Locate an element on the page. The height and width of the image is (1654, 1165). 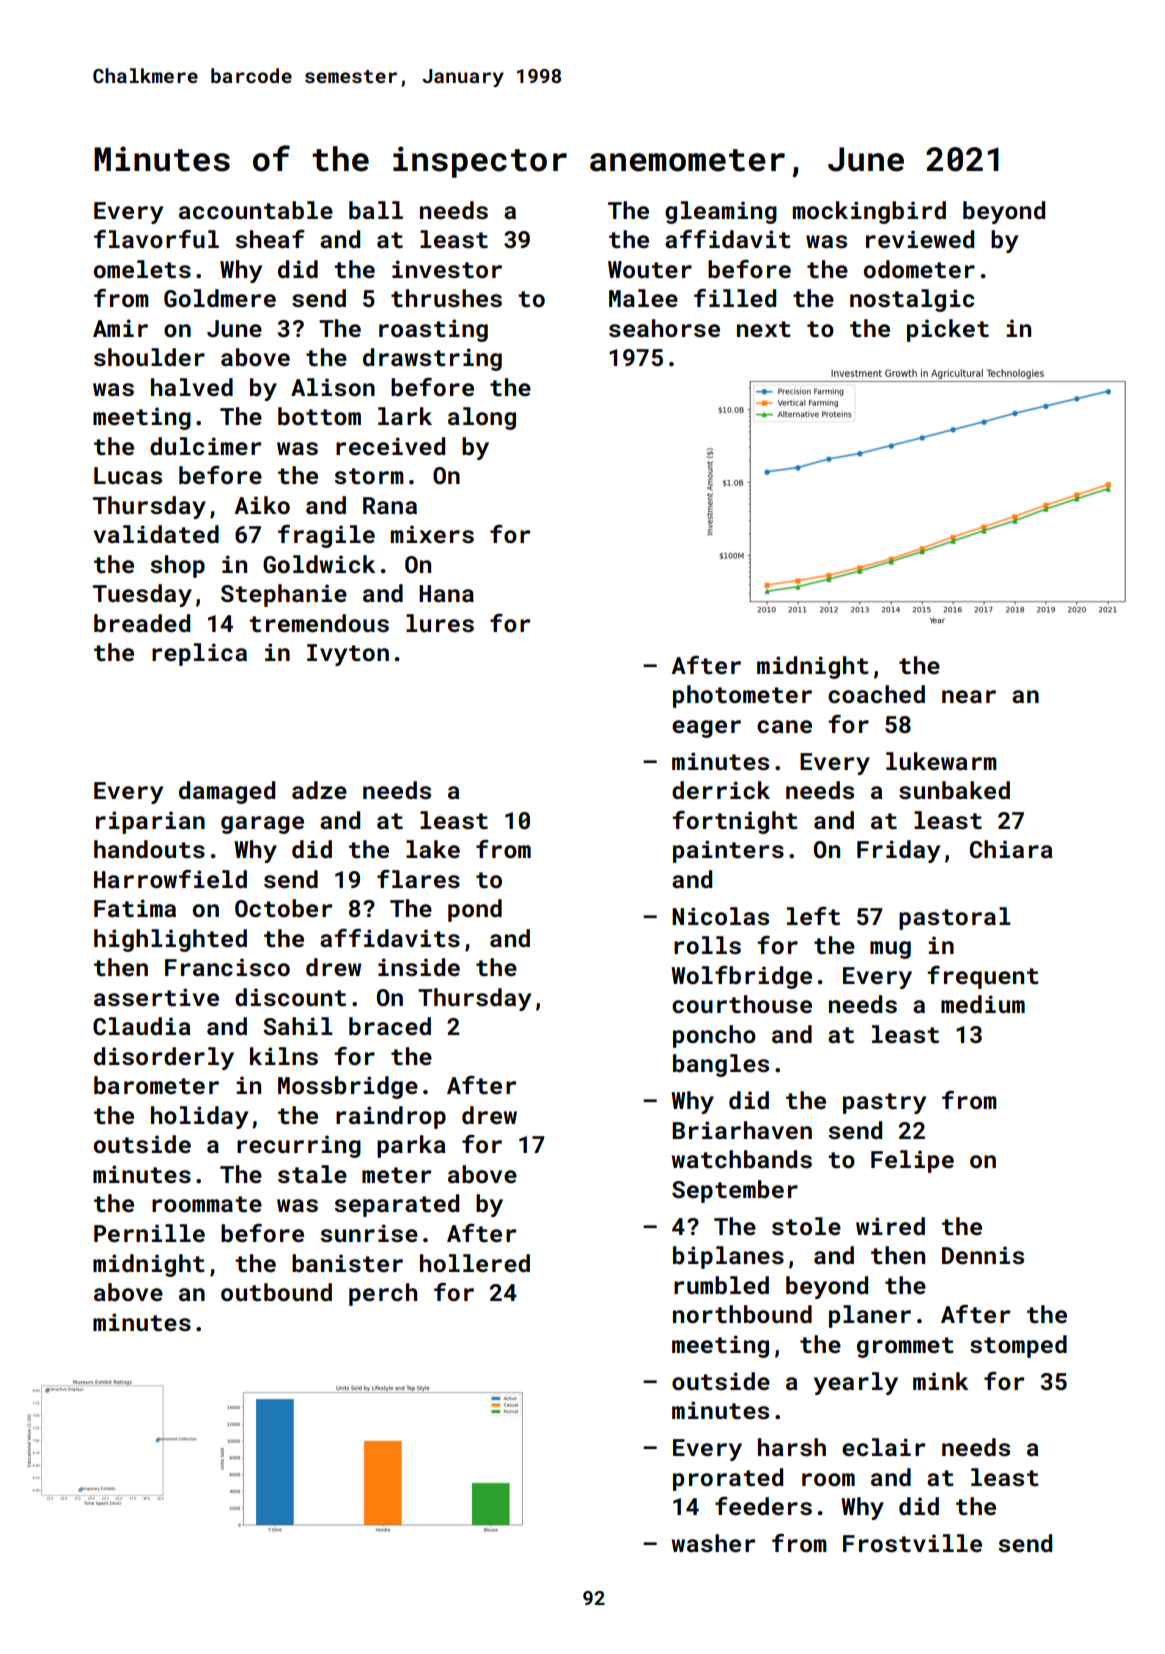
ball is located at coordinates (376, 210).
